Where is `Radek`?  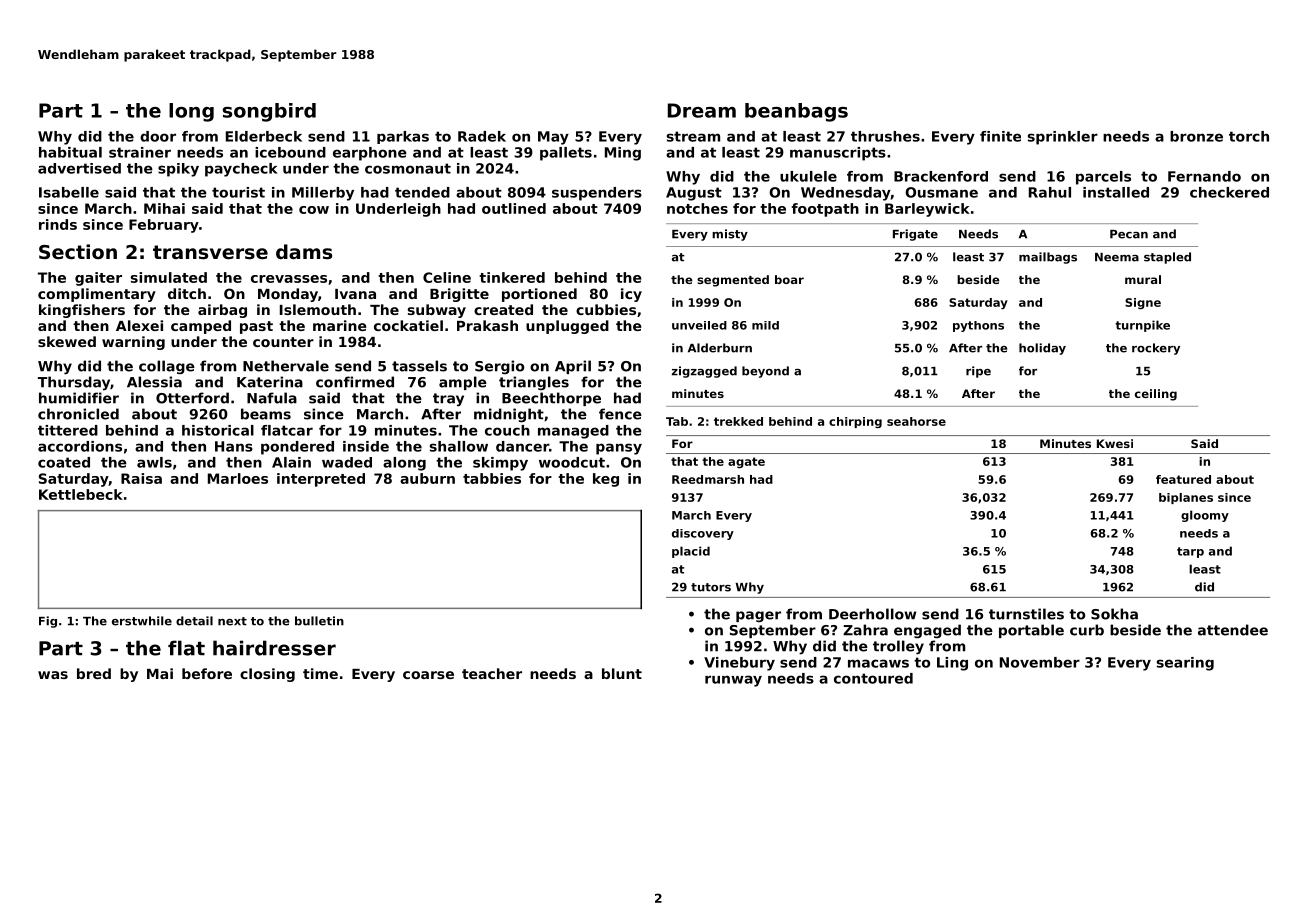 Radek is located at coordinates (482, 136).
